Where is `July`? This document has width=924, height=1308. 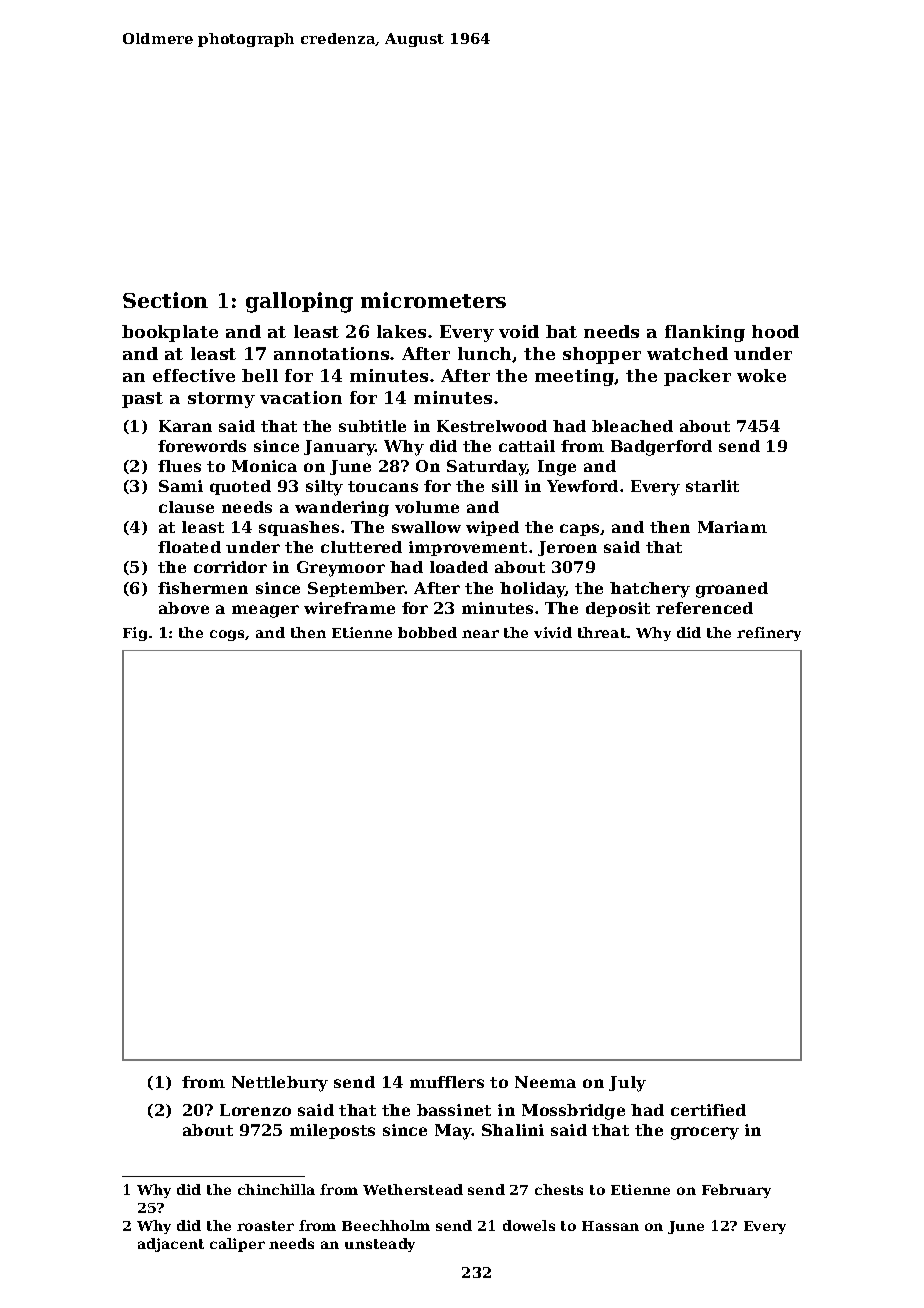
July is located at coordinates (627, 1084).
